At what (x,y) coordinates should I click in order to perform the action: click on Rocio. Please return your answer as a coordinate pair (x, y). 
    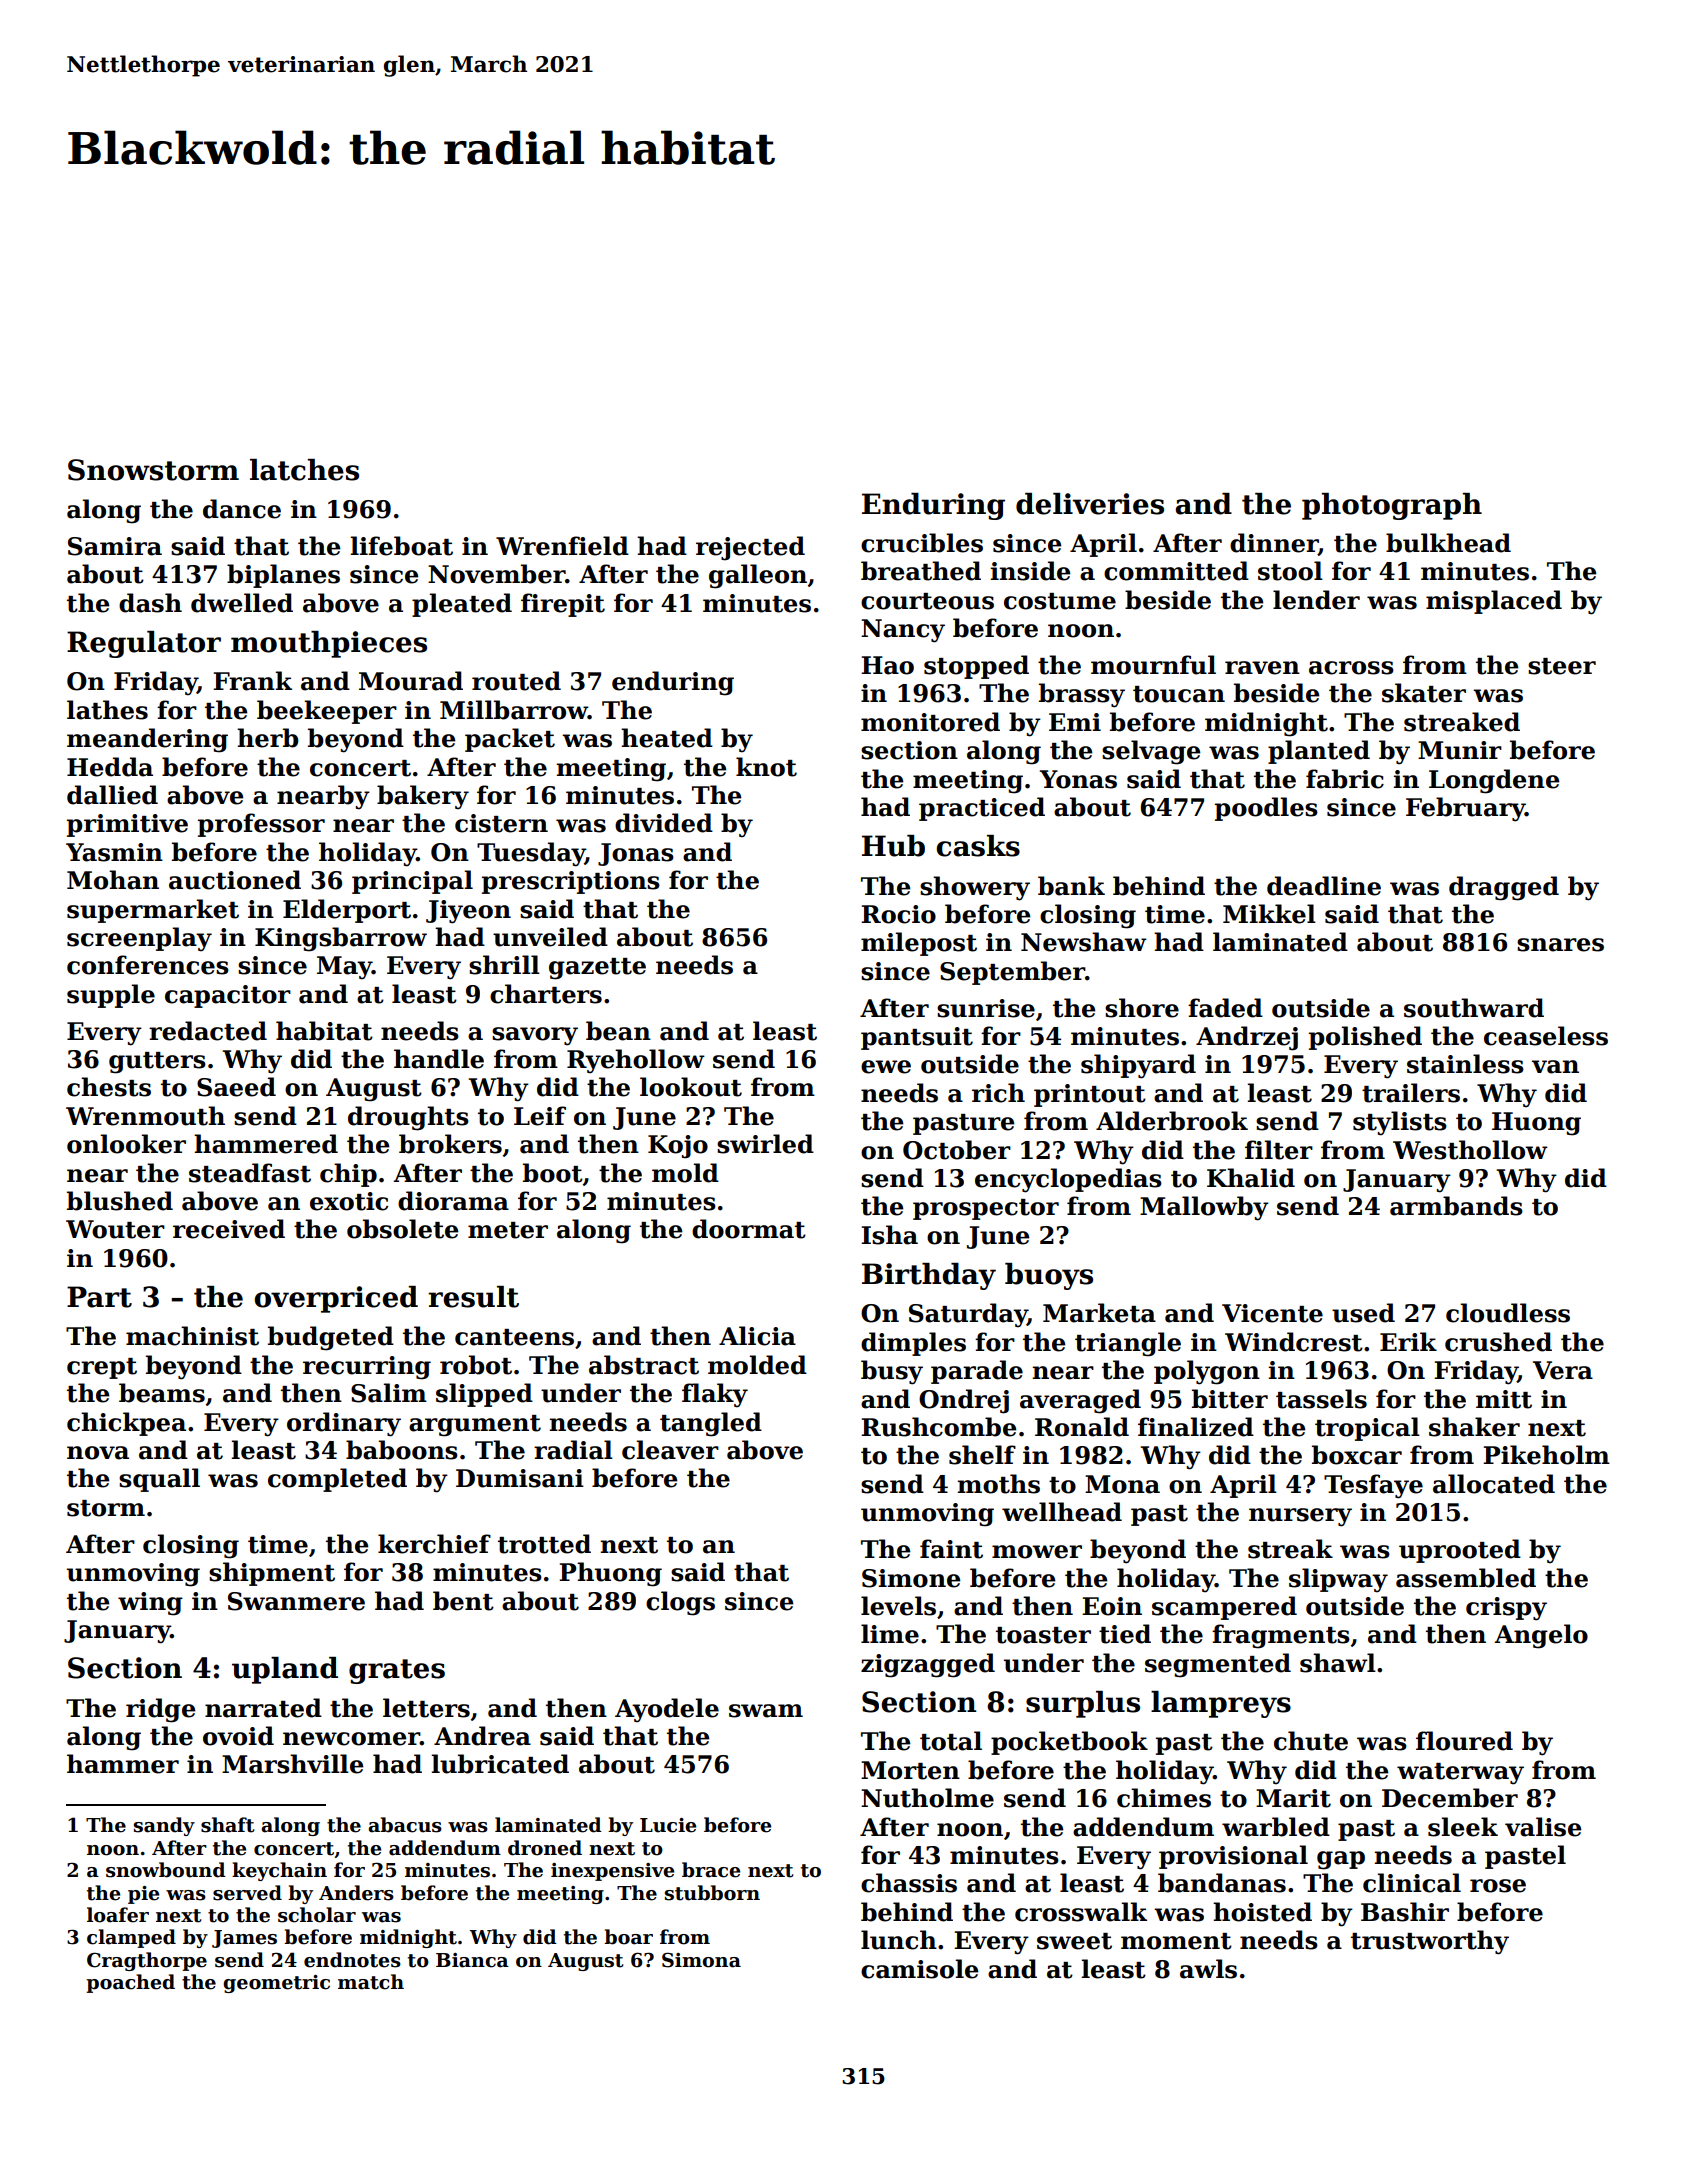
    Looking at the image, I should click on (898, 914).
